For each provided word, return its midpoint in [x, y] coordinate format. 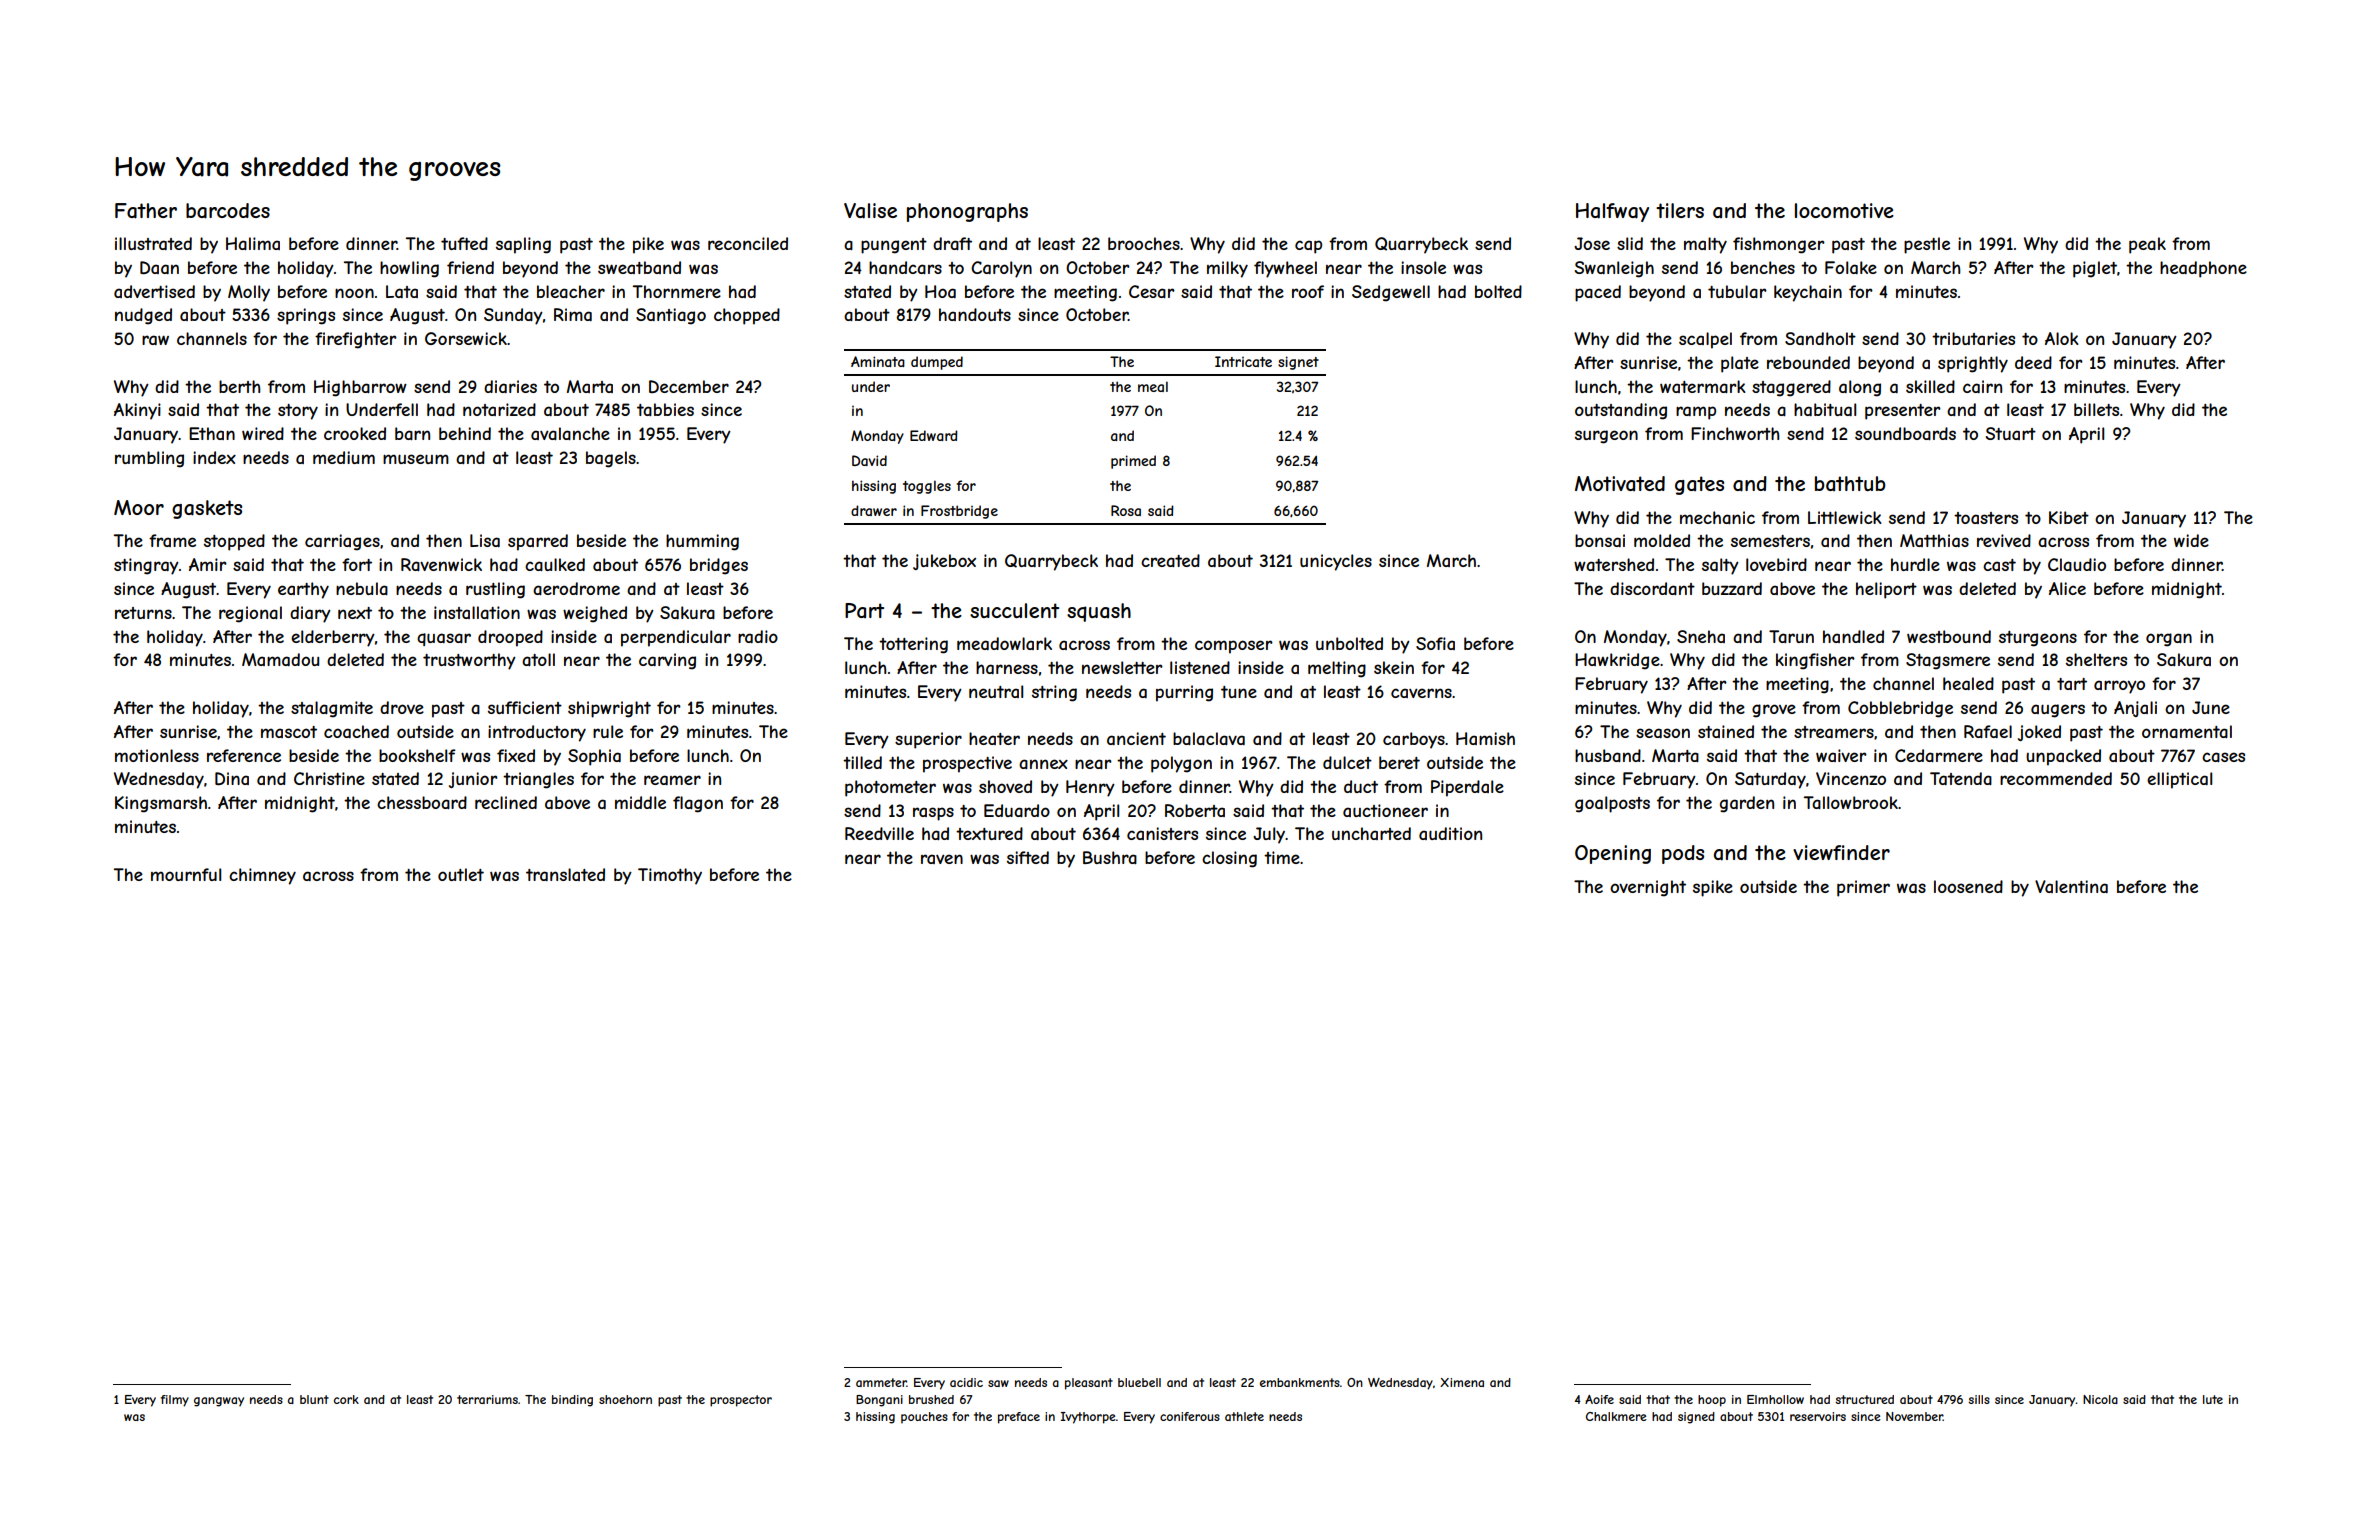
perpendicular [676, 638]
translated [565, 874]
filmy [175, 1401]
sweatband [639, 267]
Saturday [1770, 780]
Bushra [1110, 857]
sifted [1028, 857]
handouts [975, 314]
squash [1099, 612]
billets [2096, 409]
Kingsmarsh [161, 804]
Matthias [1934, 540]
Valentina [2071, 886]
